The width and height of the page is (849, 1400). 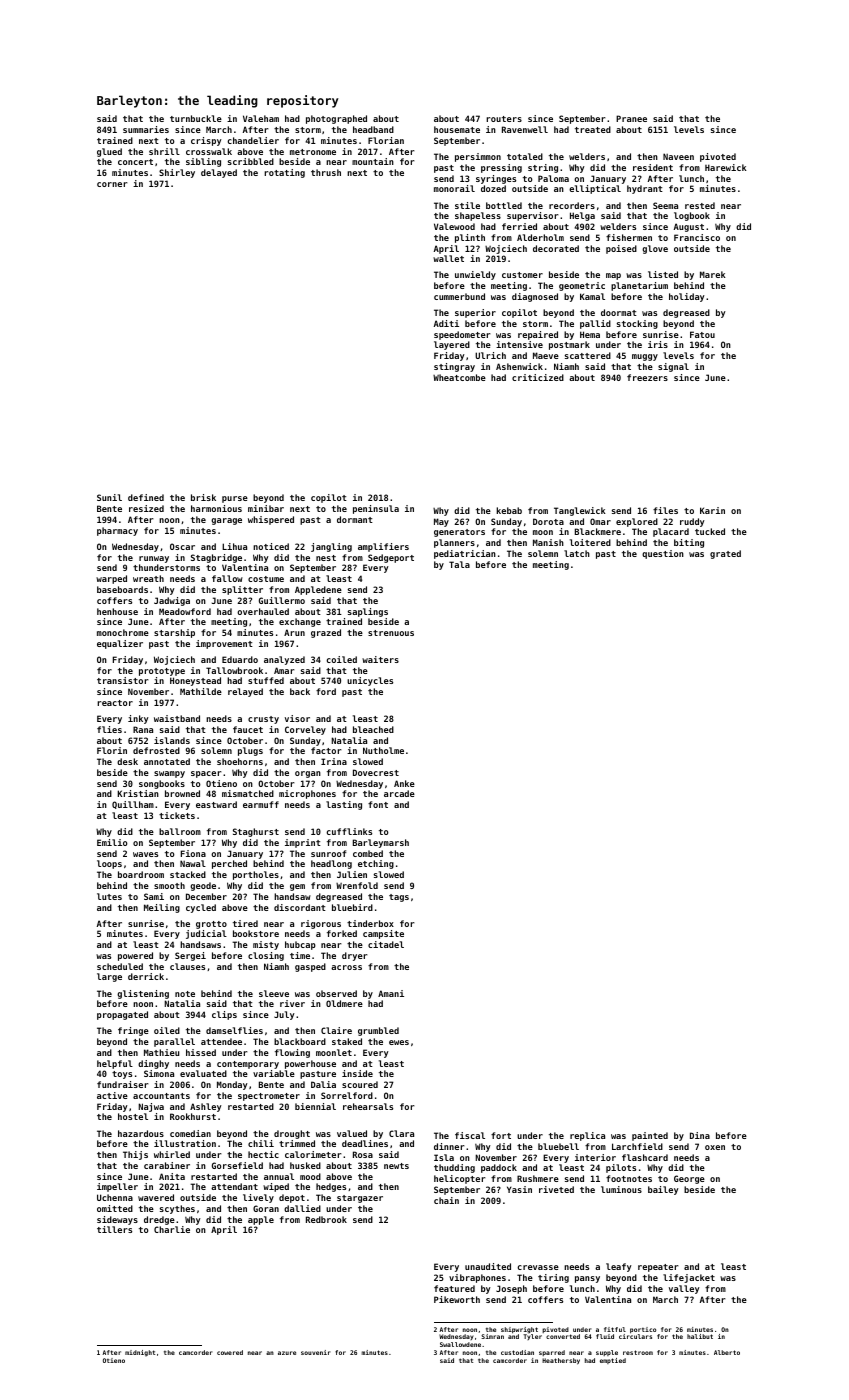 I want to click on question, so click(x=663, y=554).
